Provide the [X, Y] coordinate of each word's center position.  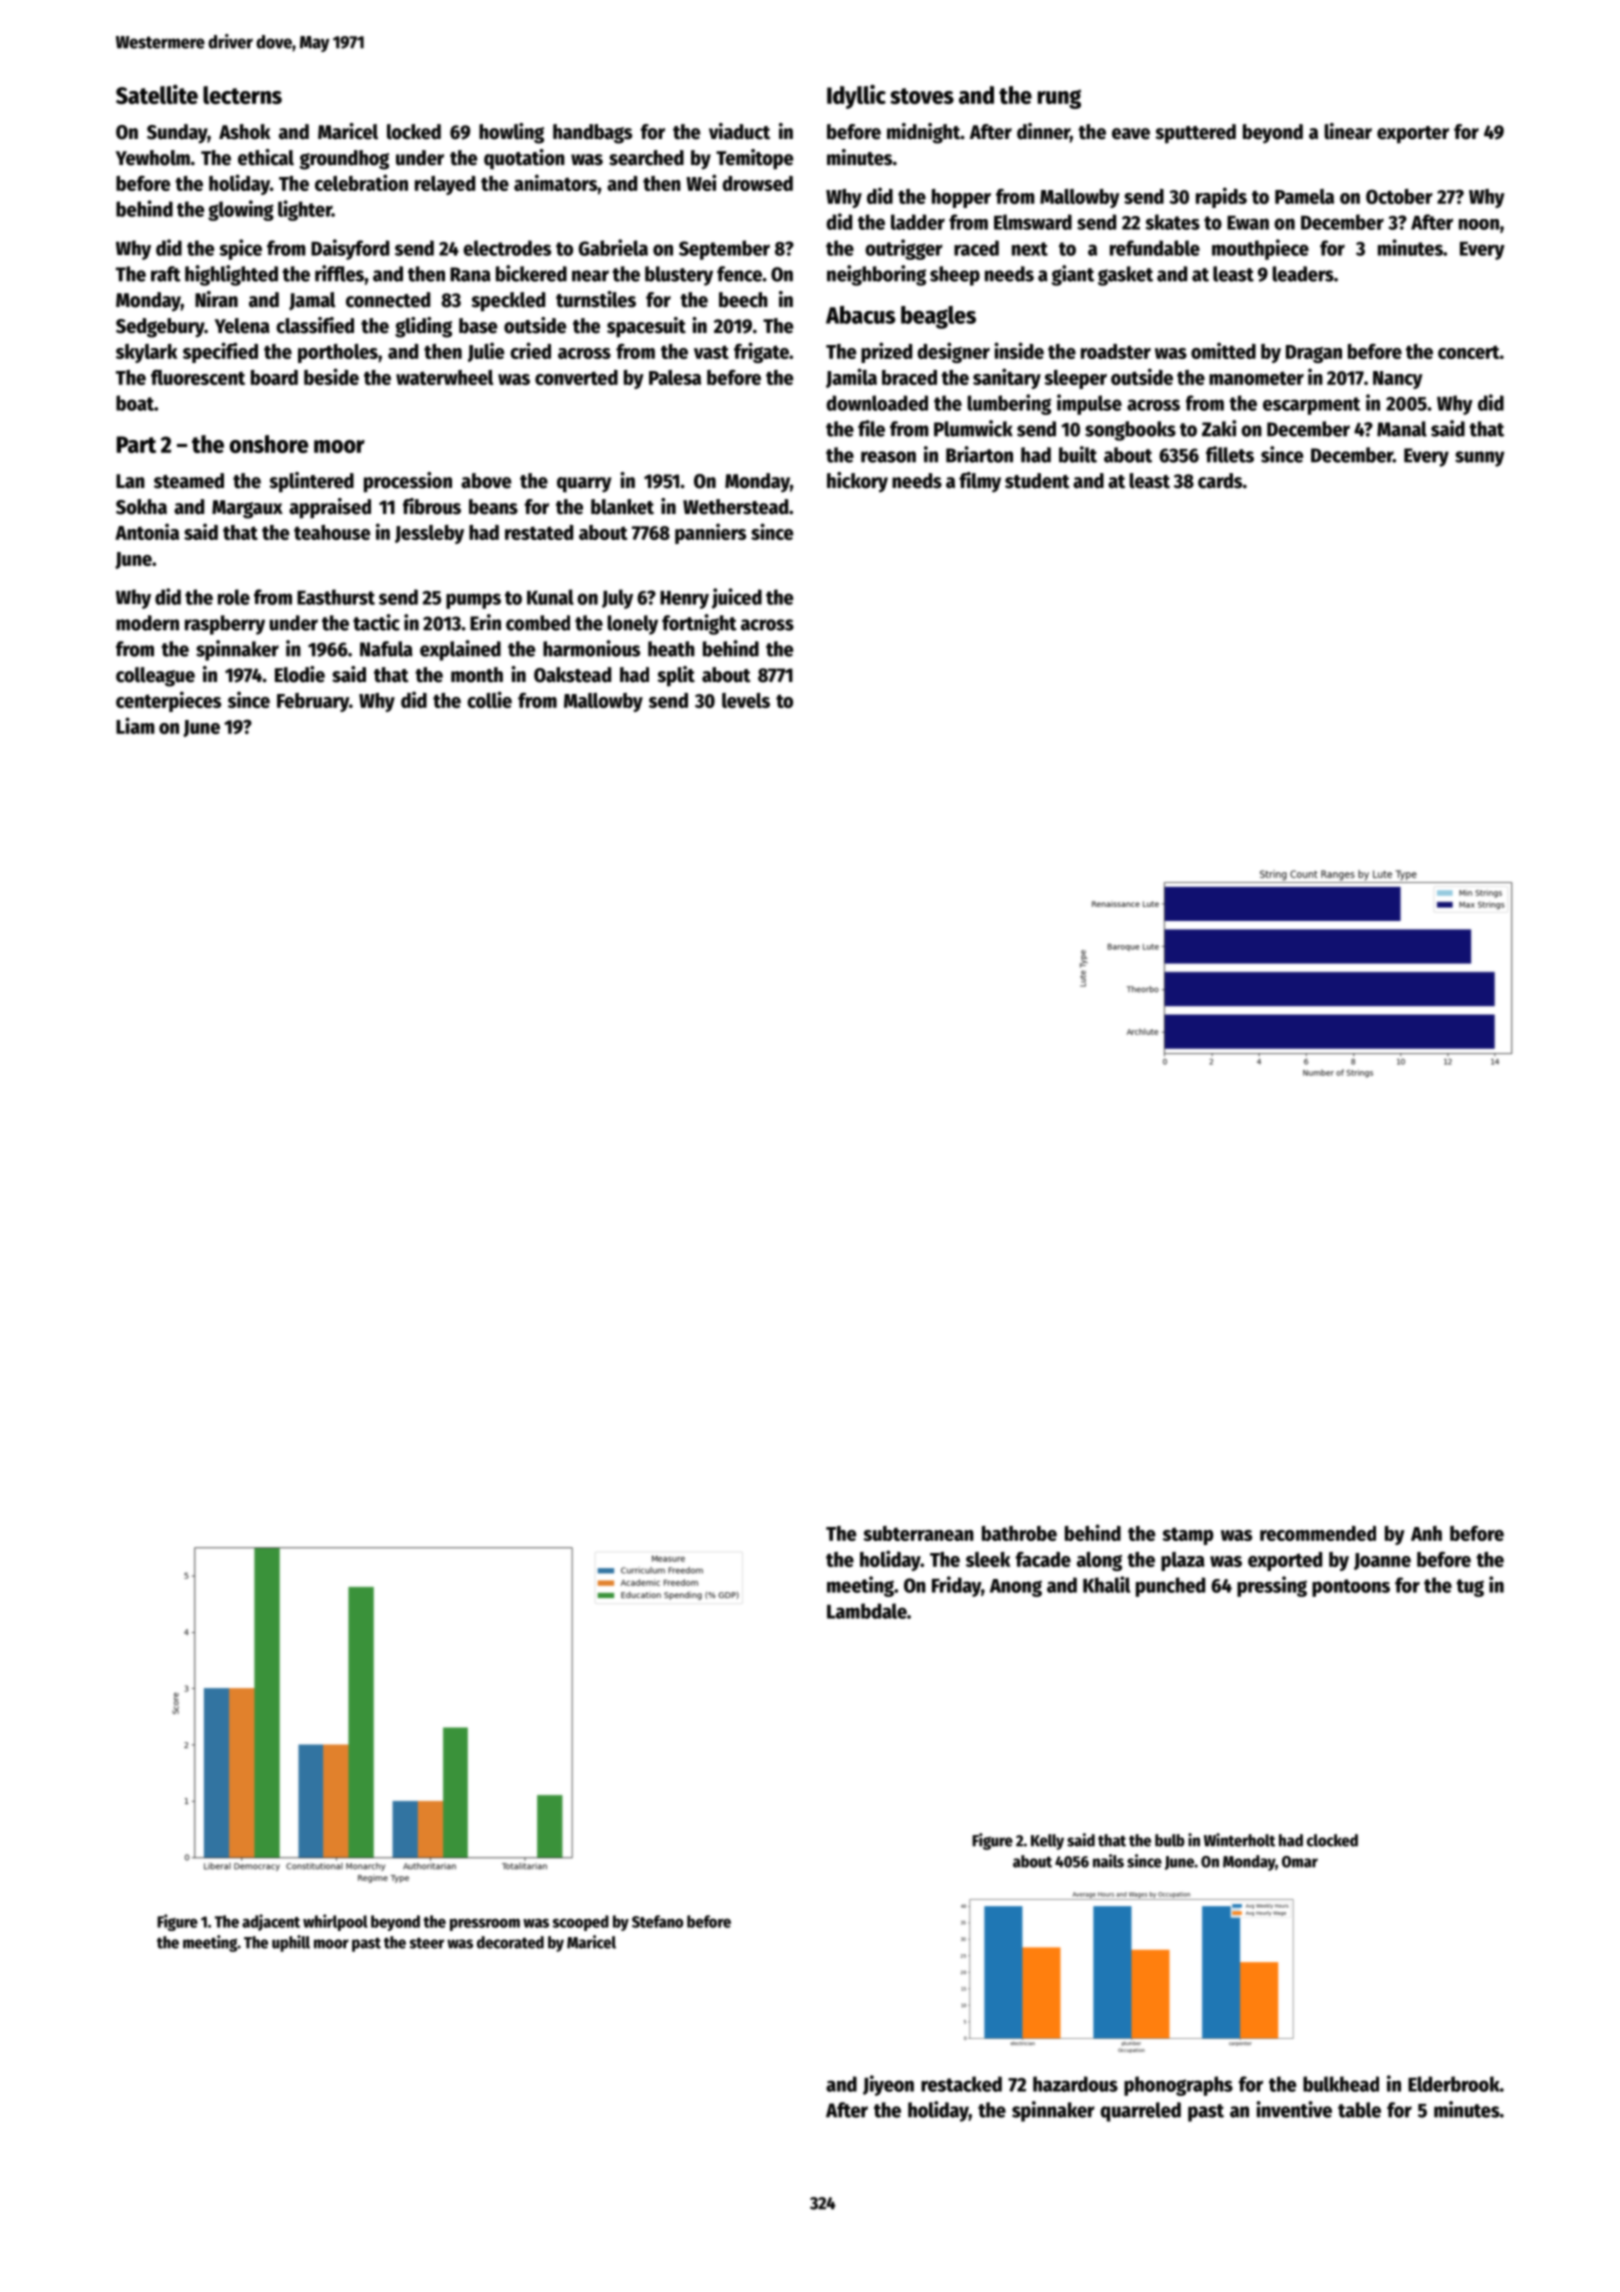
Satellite [157, 94]
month [477, 675]
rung [1059, 99]
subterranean [918, 1533]
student [1037, 481]
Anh [1426, 1533]
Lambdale [867, 1611]
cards [1220, 481]
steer [427, 1943]
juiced [737, 598]
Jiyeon [888, 2085]
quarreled [1140, 2112]
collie [489, 699]
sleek [988, 1559]
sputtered [1195, 134]
